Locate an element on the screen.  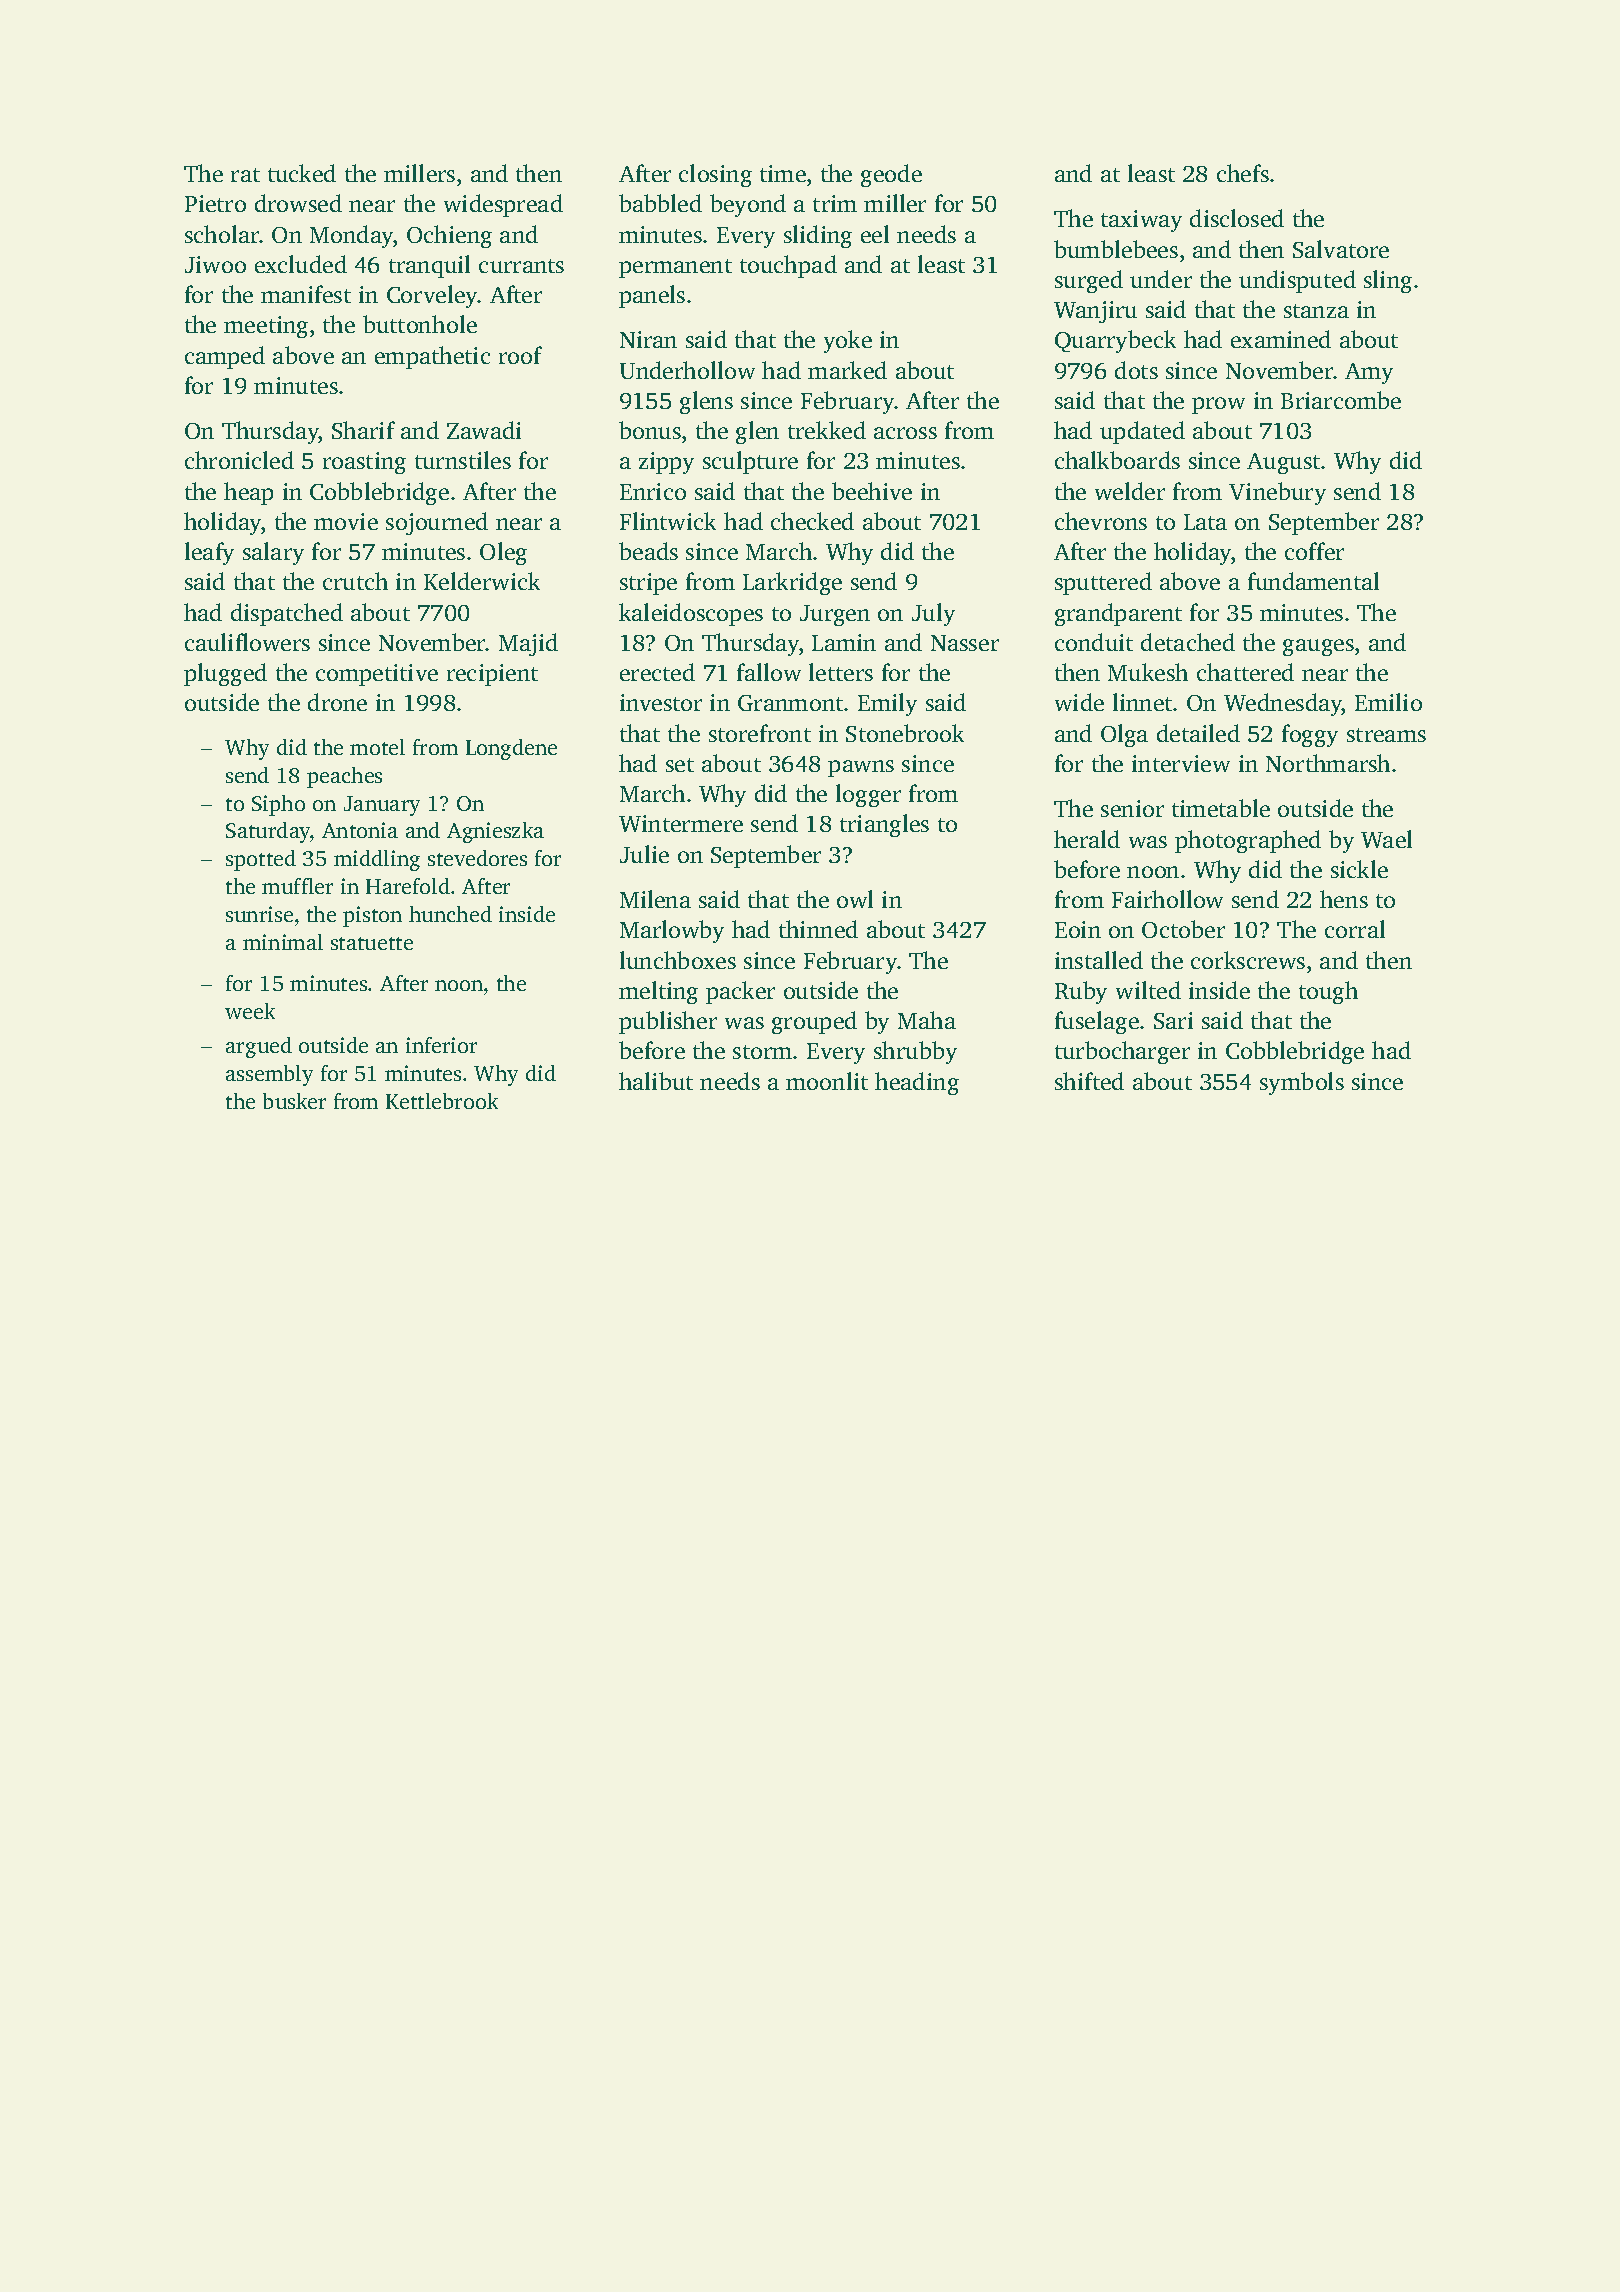
scholar is located at coordinates (222, 234).
